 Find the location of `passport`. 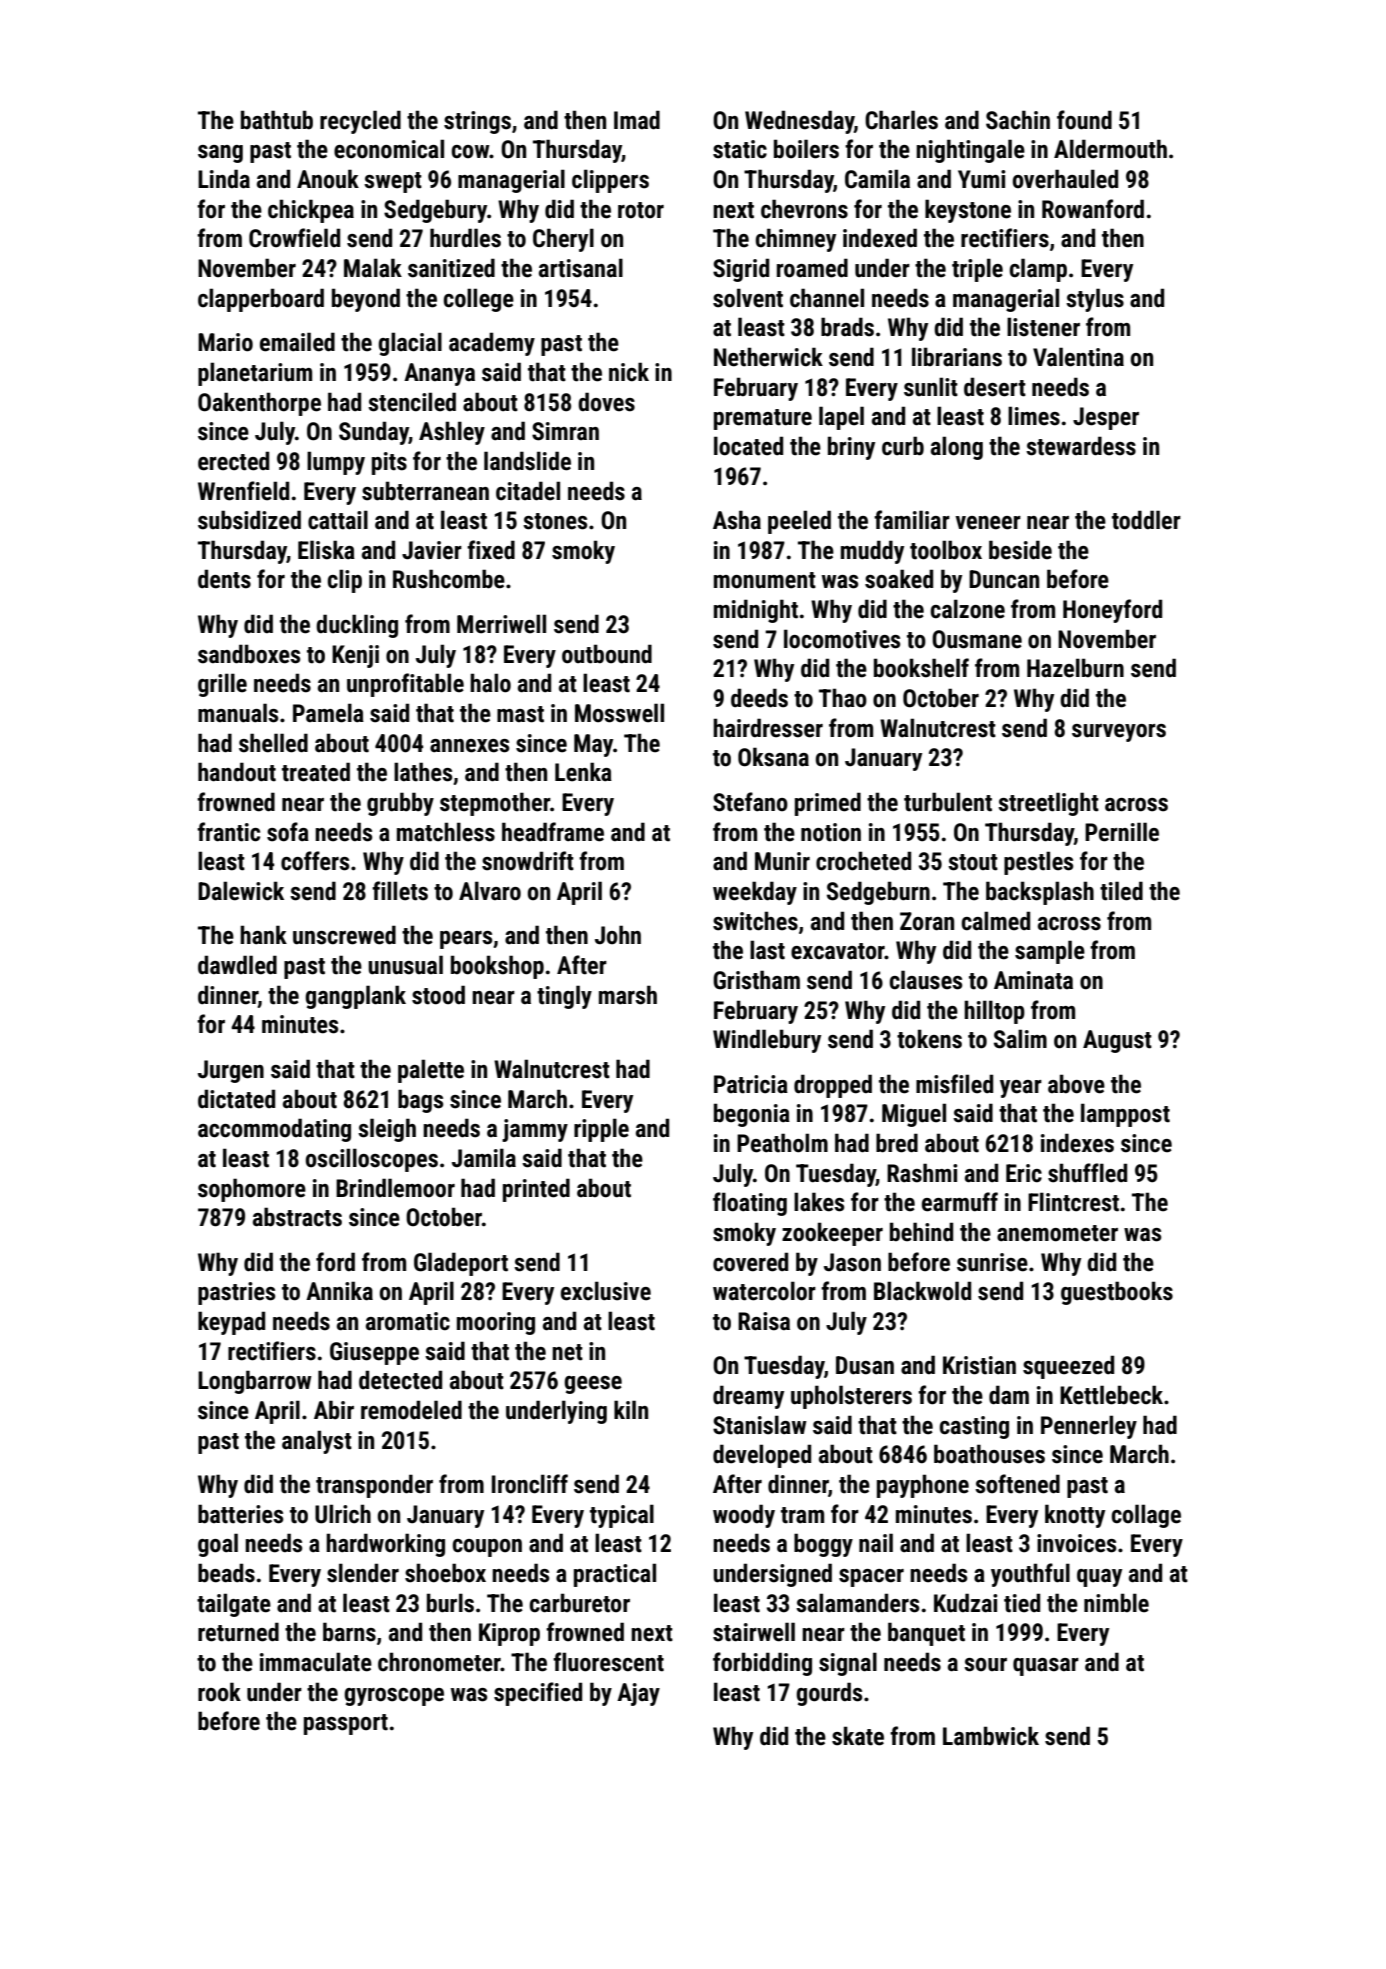

passport is located at coordinates (346, 1724).
